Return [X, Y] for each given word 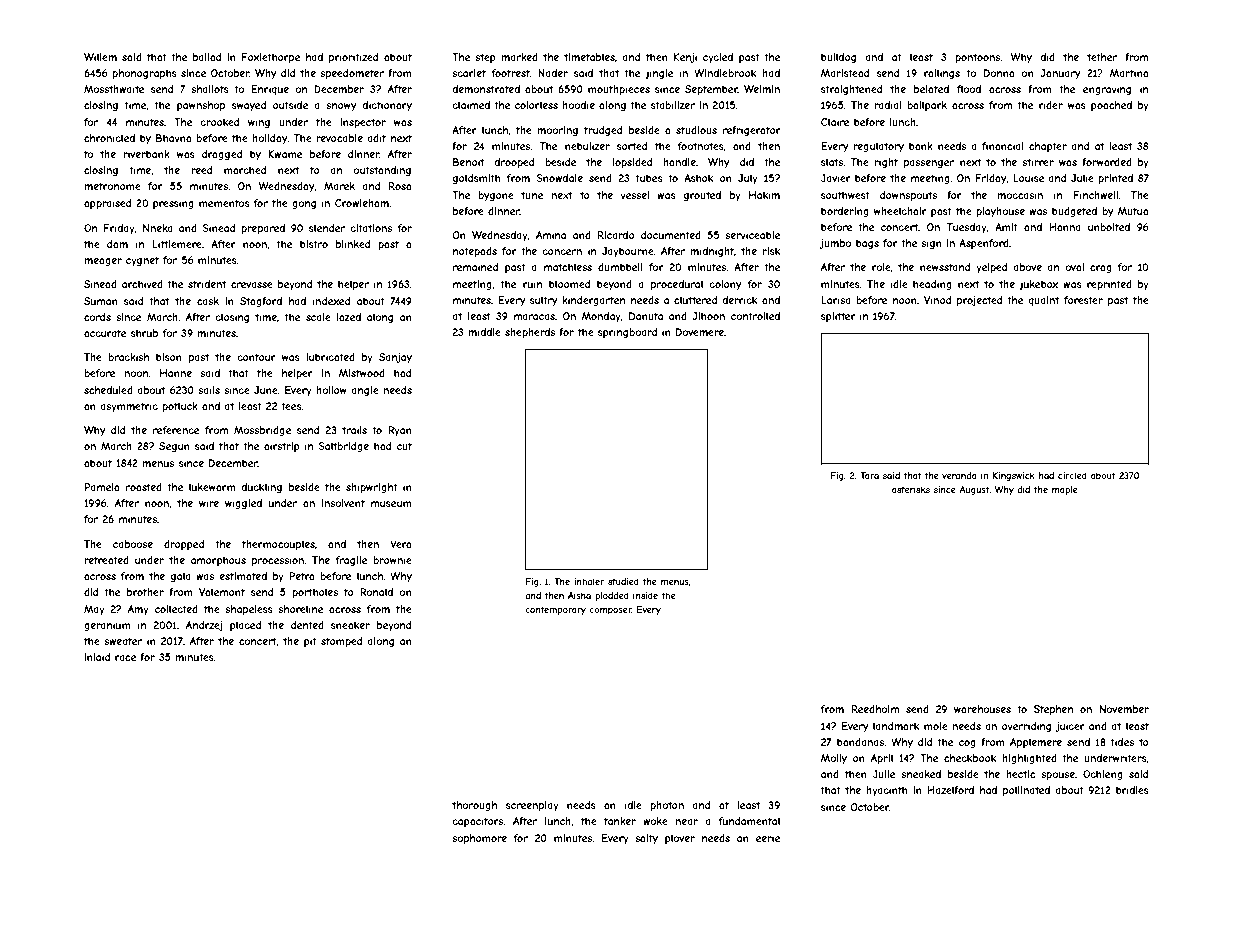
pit [310, 642]
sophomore [479, 839]
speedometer [352, 74]
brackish [128, 357]
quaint [1043, 301]
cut [404, 446]
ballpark [927, 106]
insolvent [343, 503]
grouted [702, 196]
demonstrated [486, 89]
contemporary [555, 610]
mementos [224, 203]
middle [484, 332]
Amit [1006, 227]
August [975, 490]
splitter [838, 317]
